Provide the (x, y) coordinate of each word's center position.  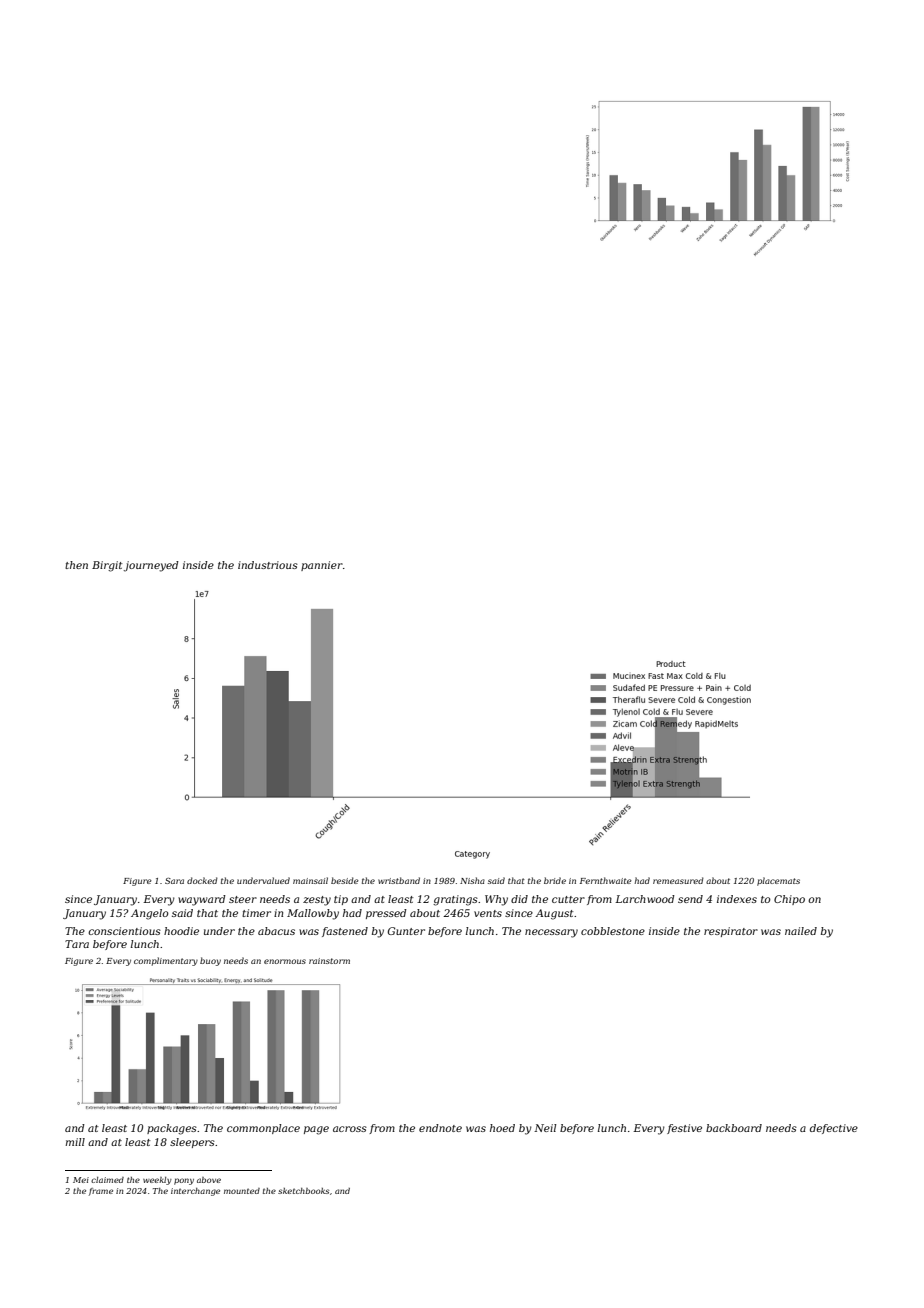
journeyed (151, 566)
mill (75, 1142)
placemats (778, 881)
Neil (545, 1128)
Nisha (472, 880)
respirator (731, 932)
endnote (440, 1128)
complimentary (166, 961)
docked (202, 880)
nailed (801, 931)
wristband (399, 880)
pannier (322, 566)
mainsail (310, 880)
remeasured (678, 880)
